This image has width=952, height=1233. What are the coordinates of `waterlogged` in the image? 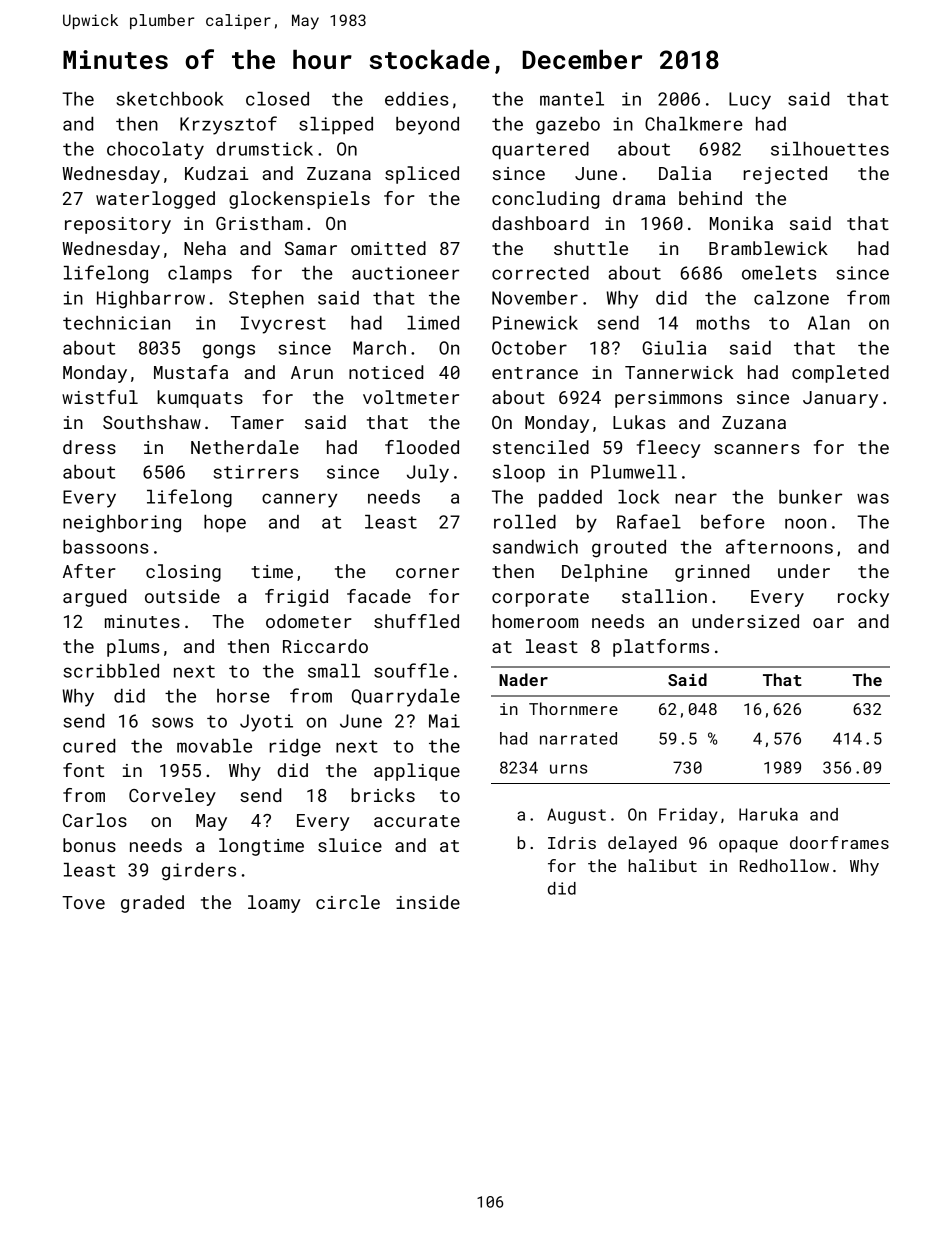 It's located at (155, 200).
